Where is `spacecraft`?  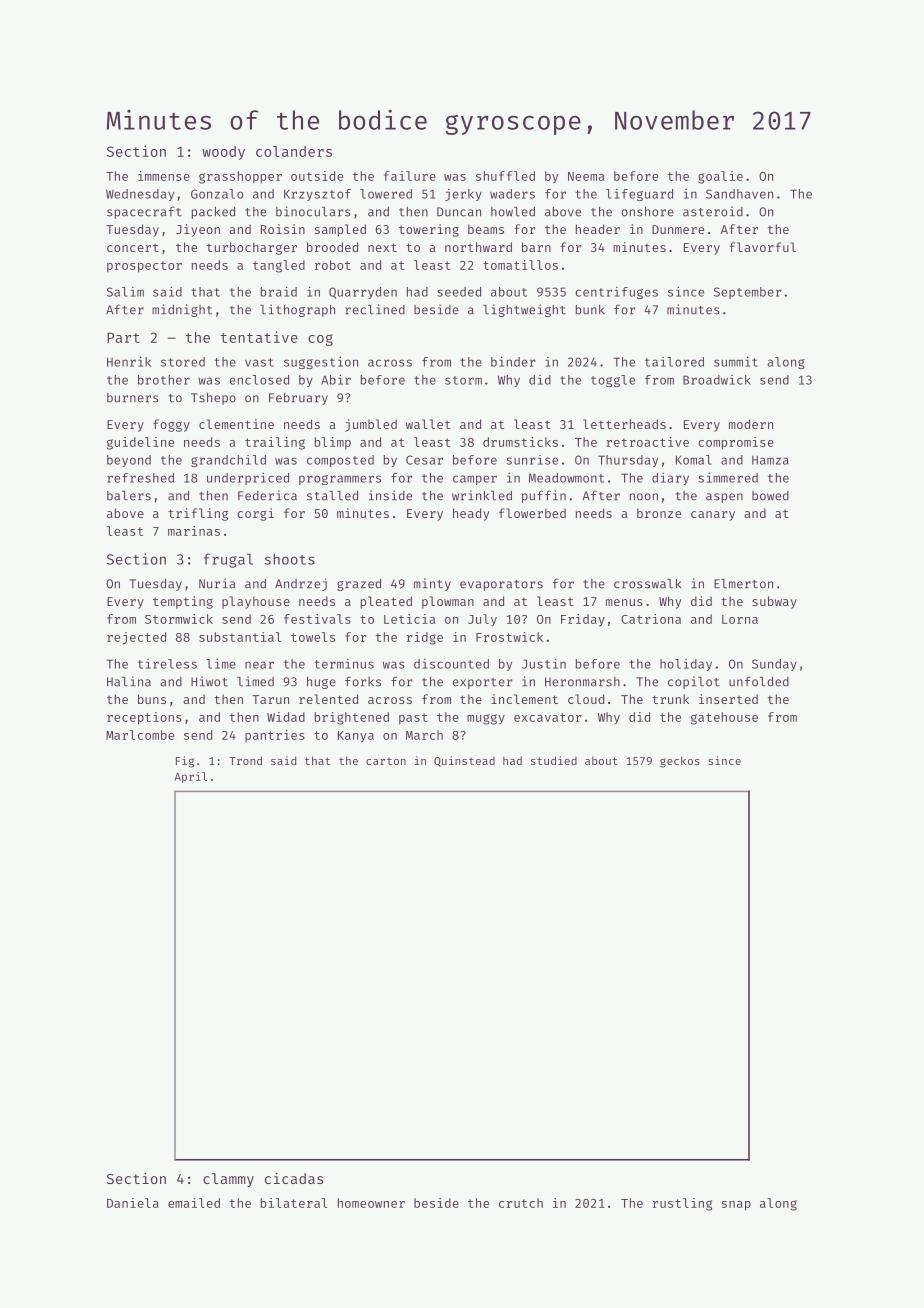 spacecraft is located at coordinates (144, 212).
